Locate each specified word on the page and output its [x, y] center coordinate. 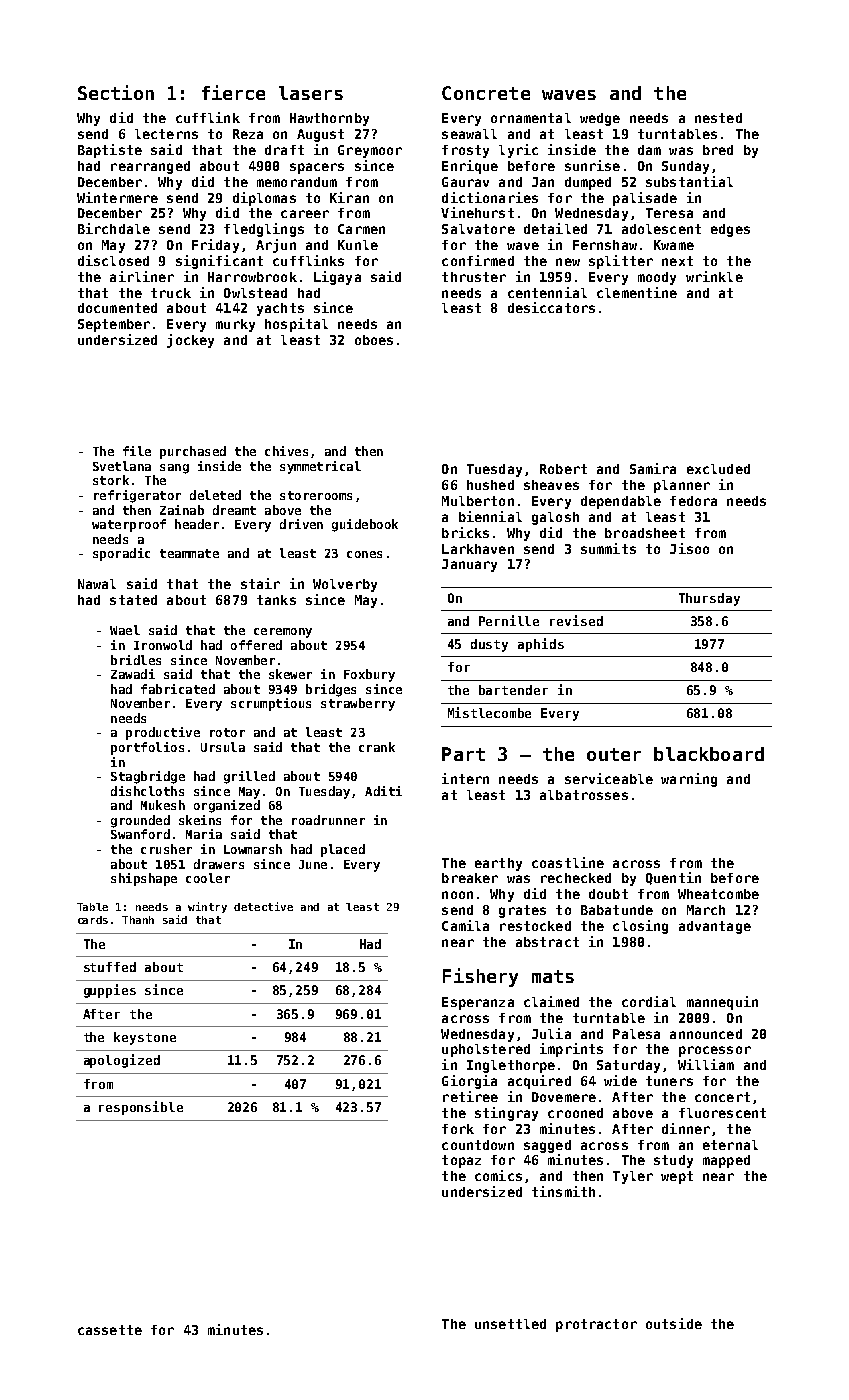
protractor [596, 1325]
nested [718, 118]
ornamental [531, 118]
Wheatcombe [718, 894]
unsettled [510, 1324]
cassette [110, 1330]
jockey [190, 341]
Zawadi [133, 674]
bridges [331, 690]
